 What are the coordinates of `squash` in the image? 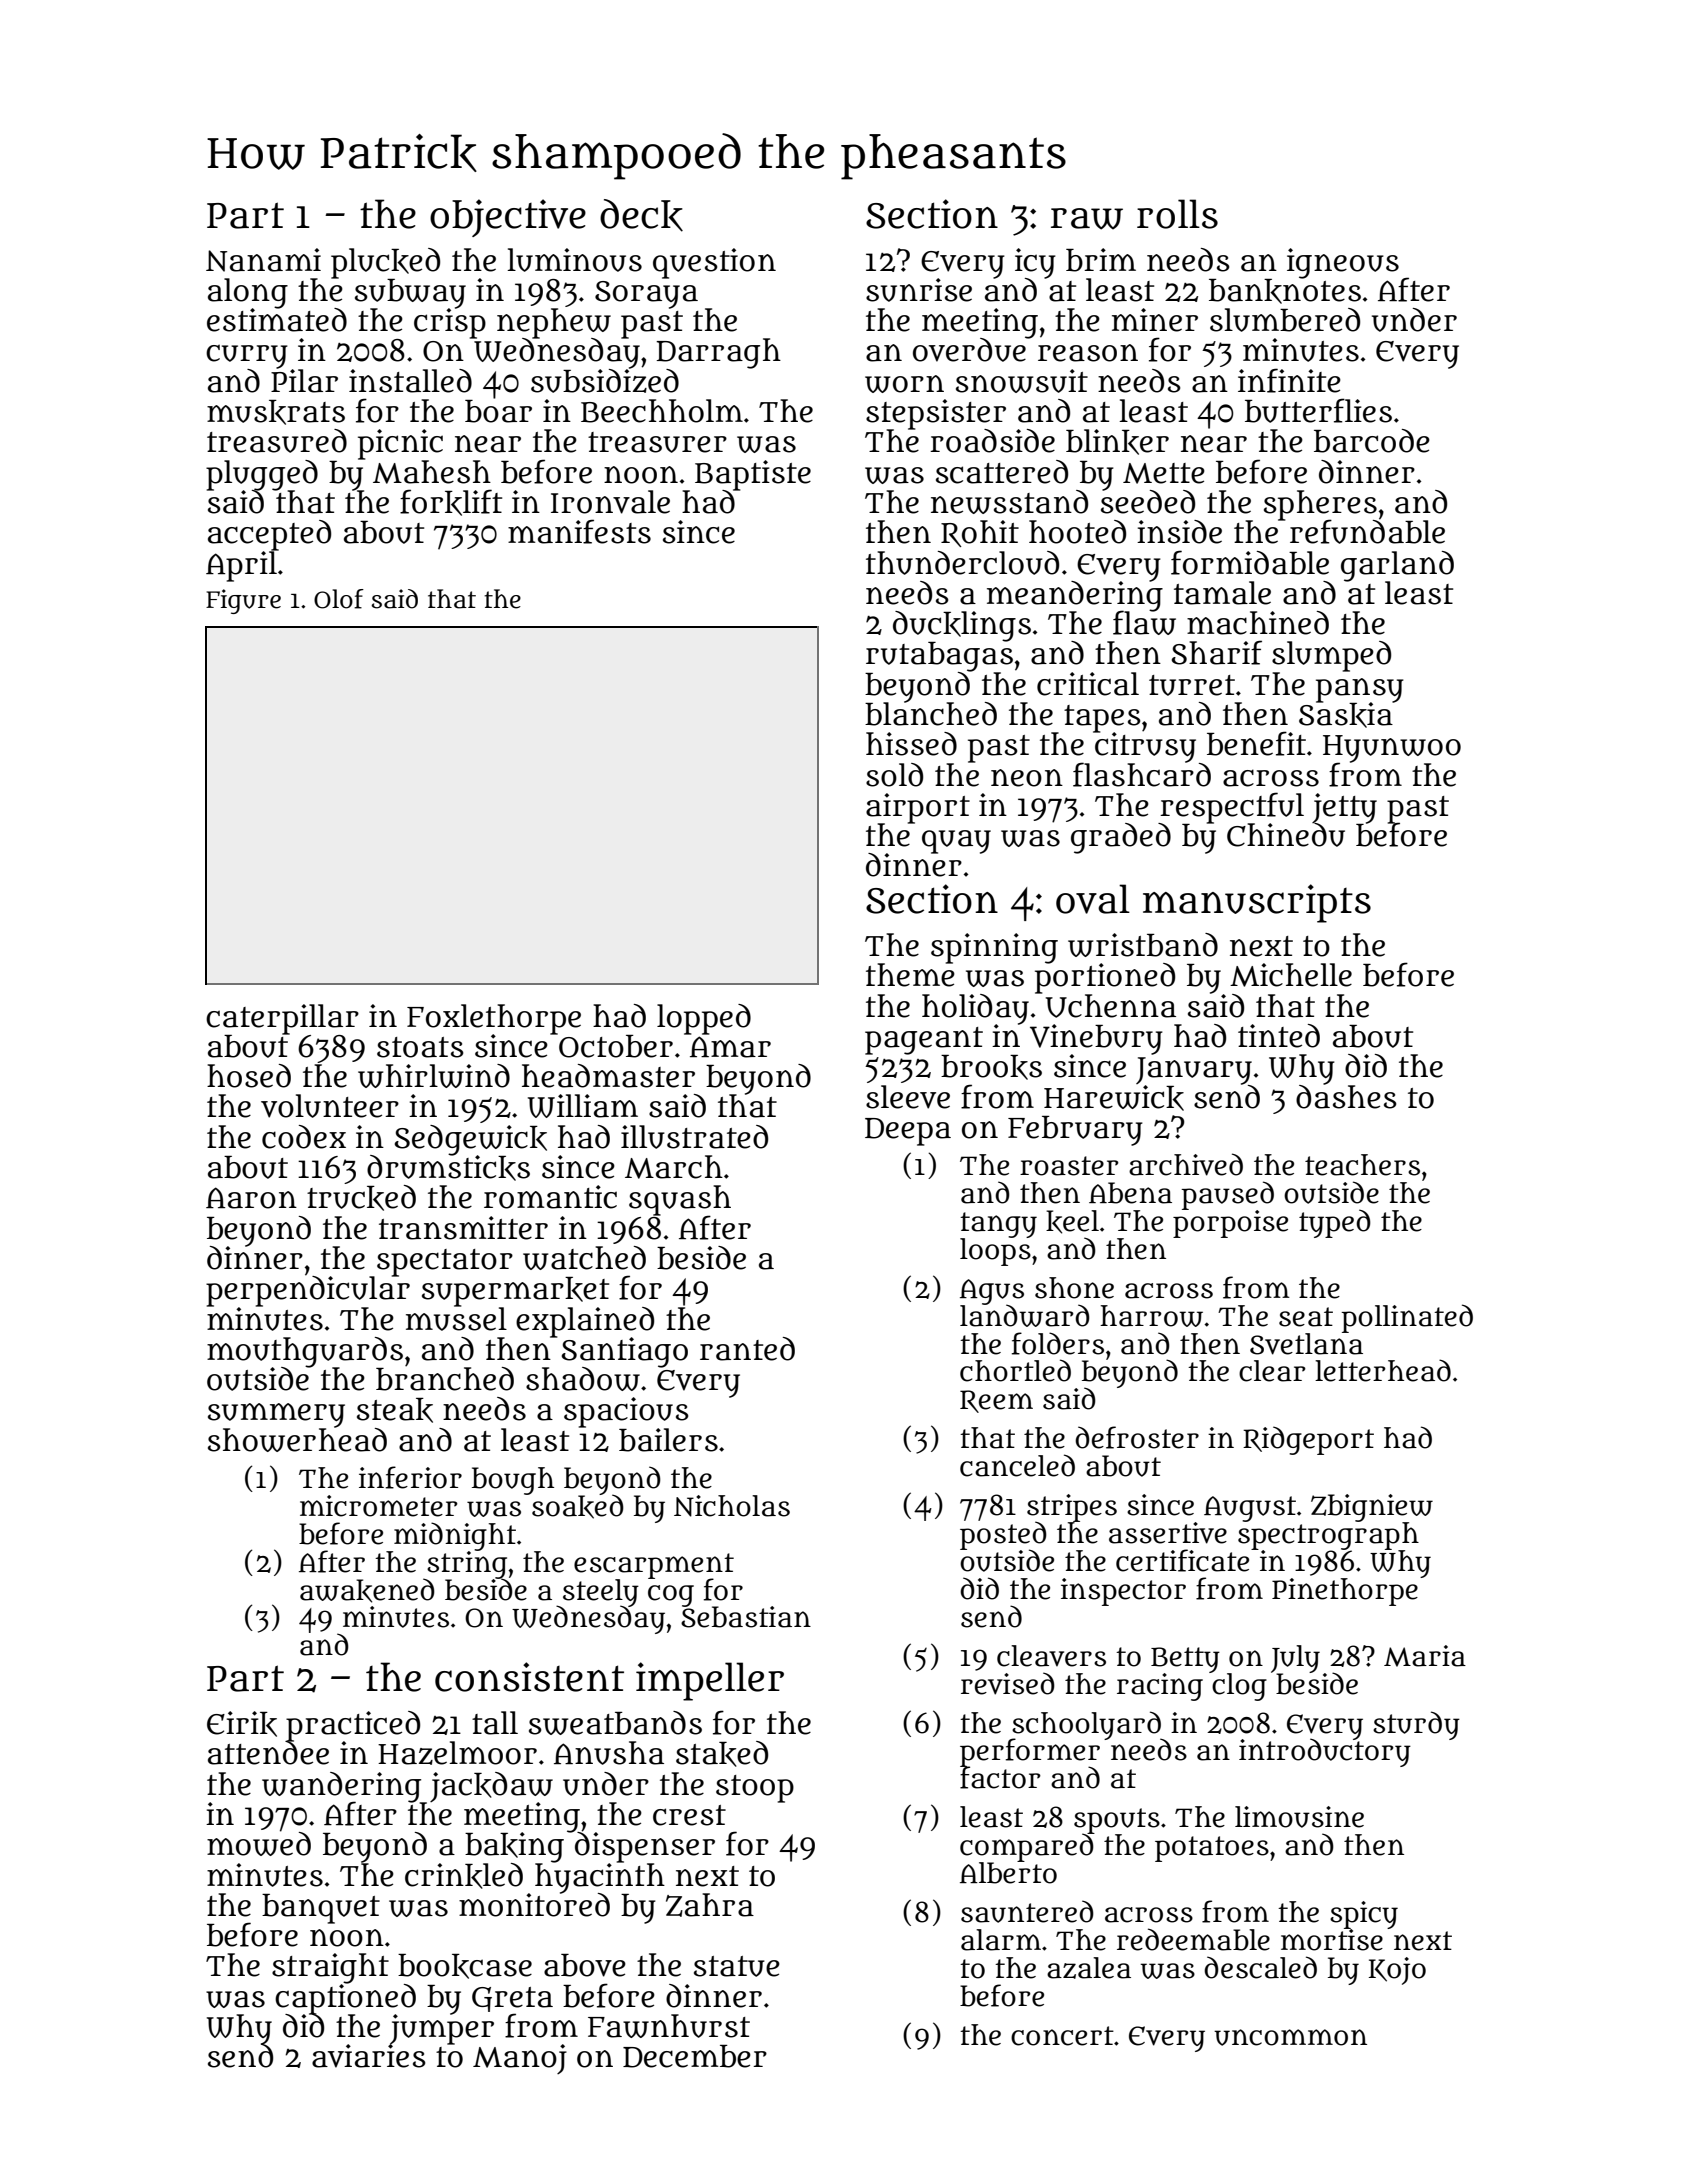 It's located at (680, 1200).
